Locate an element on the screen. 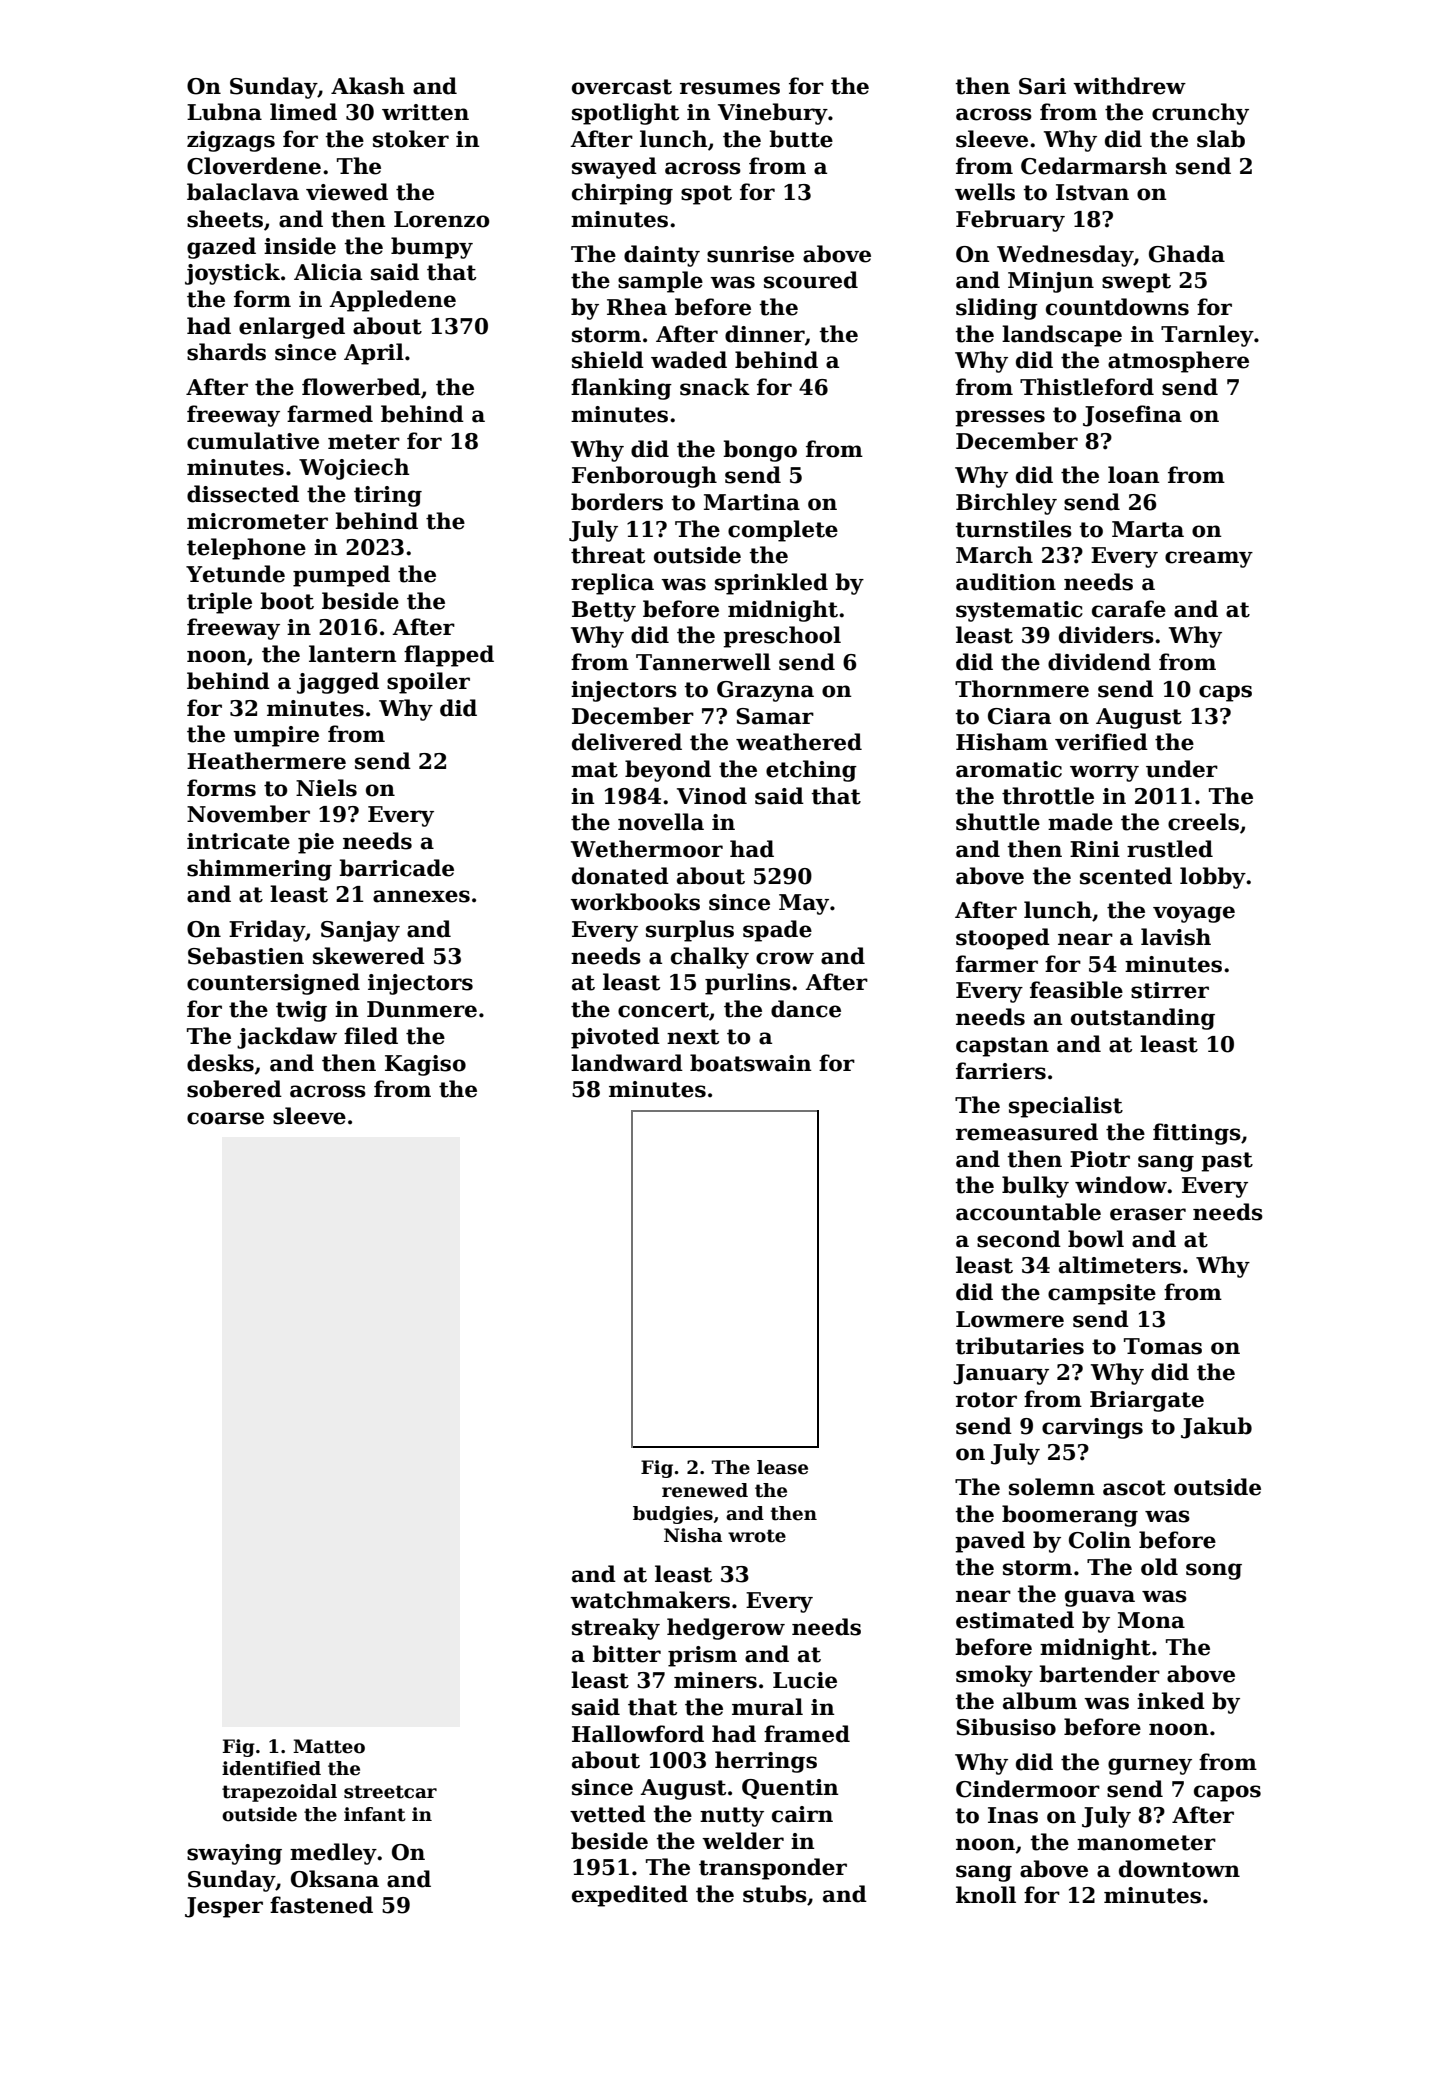 This screenshot has height=2100, width=1450. lantern is located at coordinates (353, 654).
